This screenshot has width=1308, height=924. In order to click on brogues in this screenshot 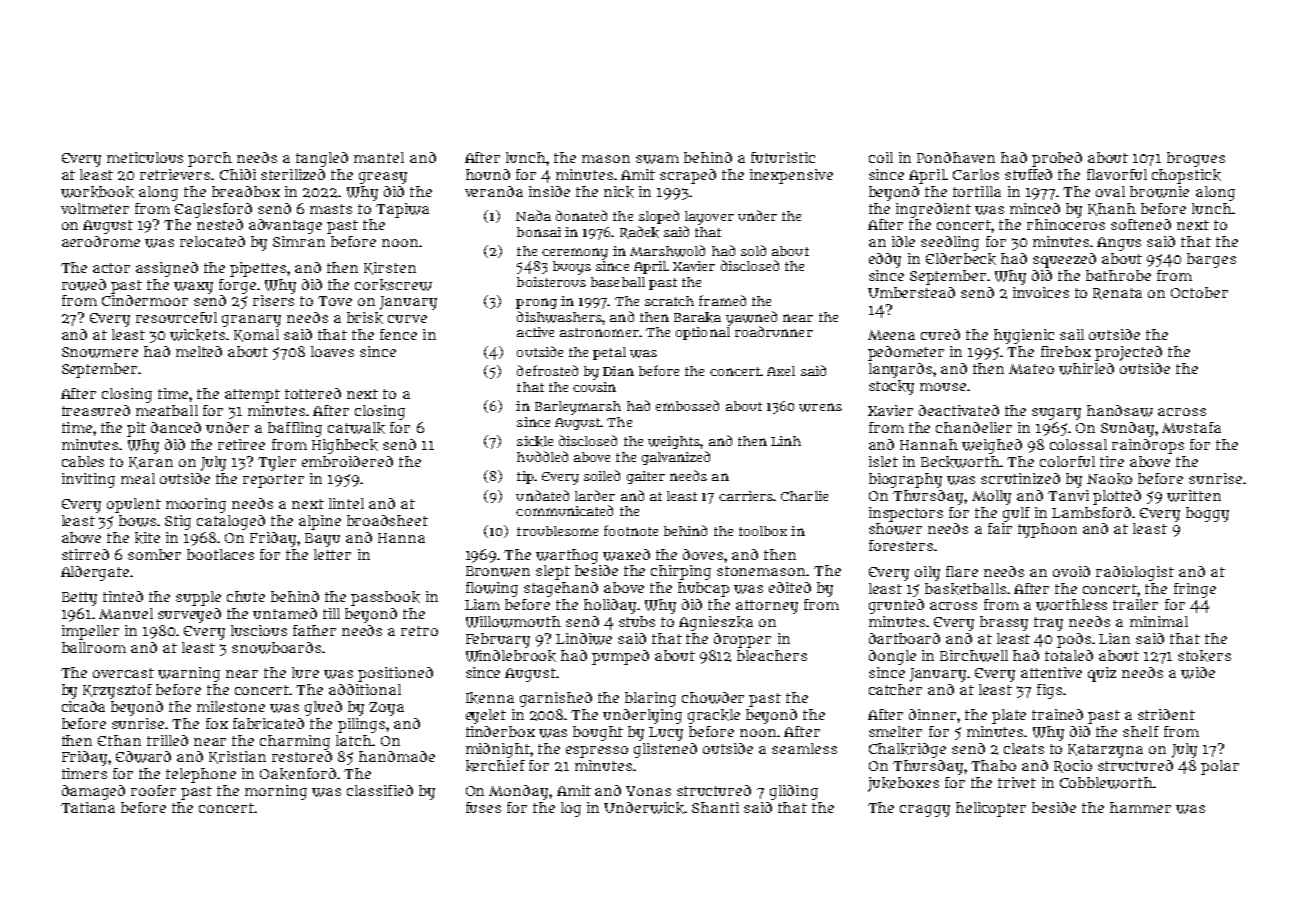, I will do `click(1196, 159)`.
